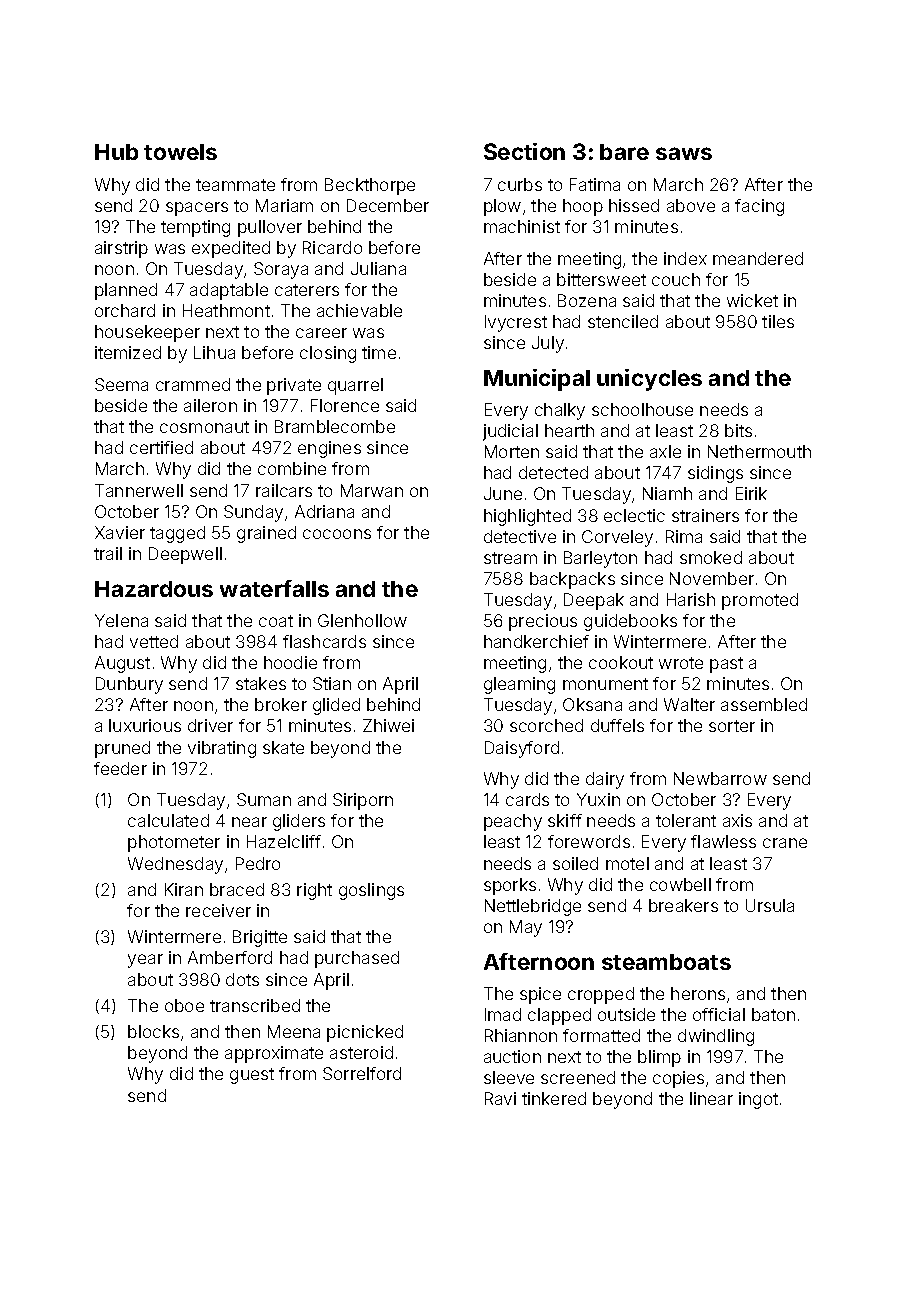 The width and height of the screenshot is (914, 1297). I want to click on year, so click(145, 961).
